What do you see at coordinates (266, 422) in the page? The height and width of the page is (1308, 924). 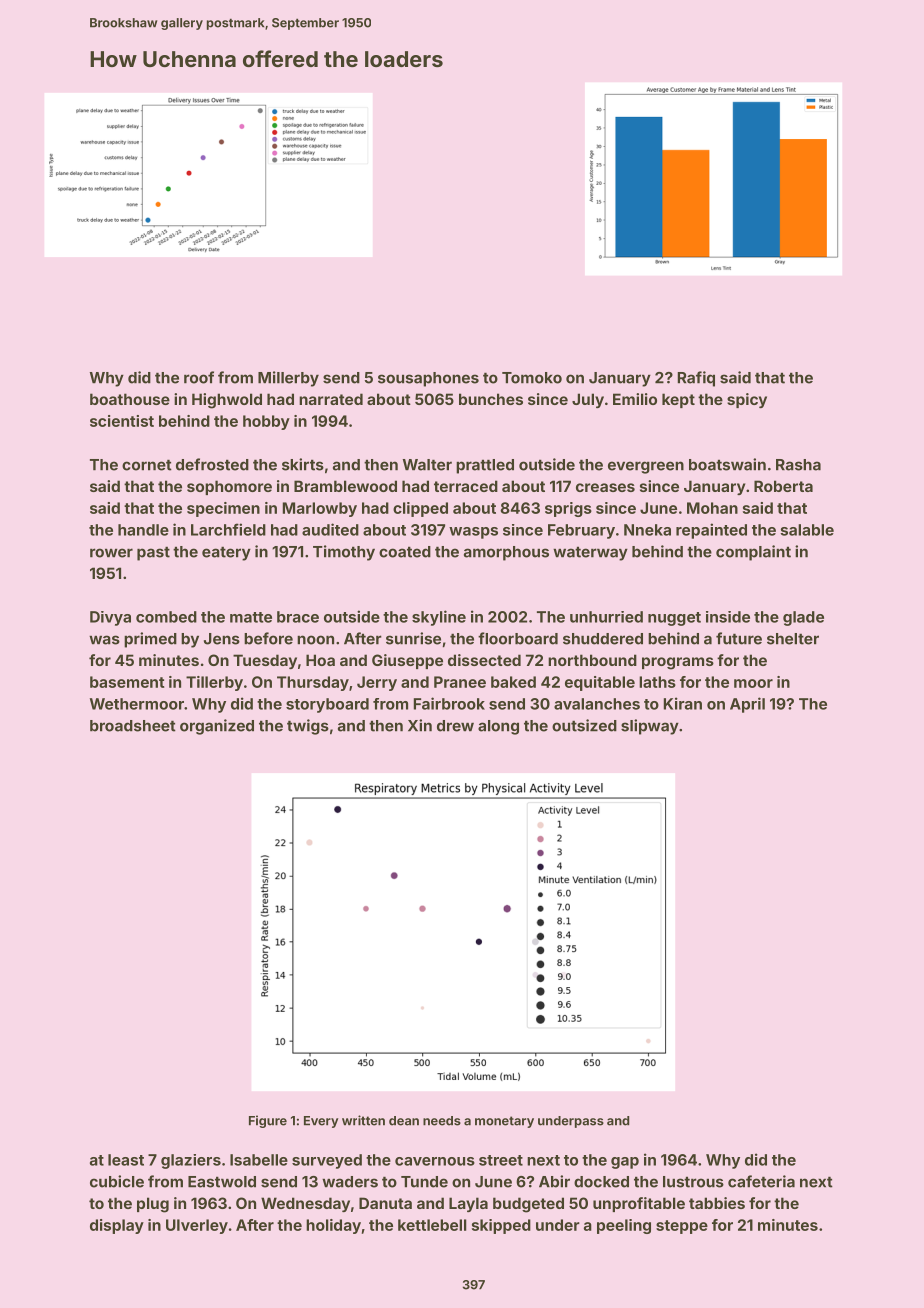 I see `hobby` at bounding box center [266, 422].
